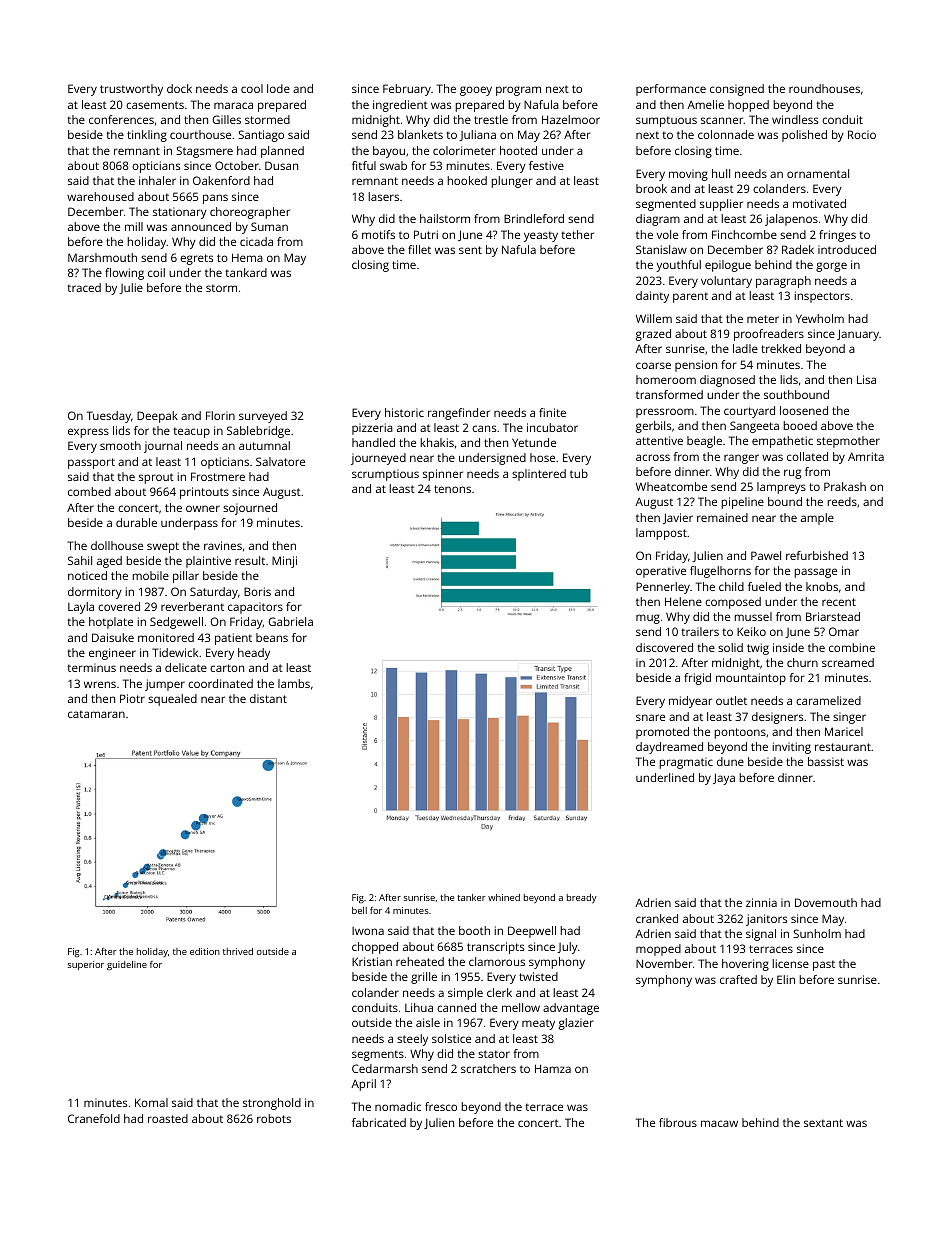 The width and height of the document is (952, 1233). I want to click on swept, so click(163, 547).
